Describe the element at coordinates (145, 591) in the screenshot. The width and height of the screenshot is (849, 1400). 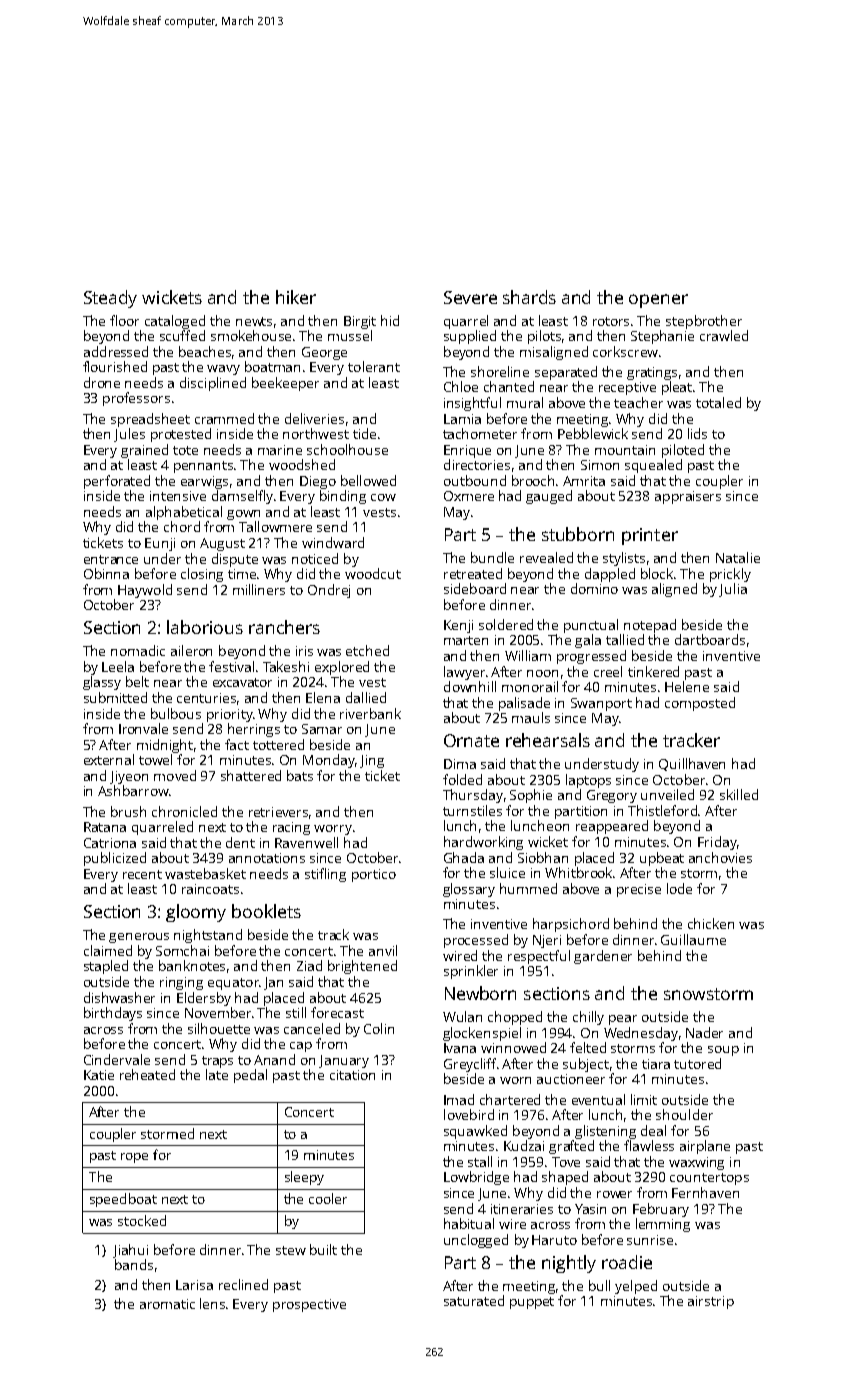
I see `Haywold` at that location.
